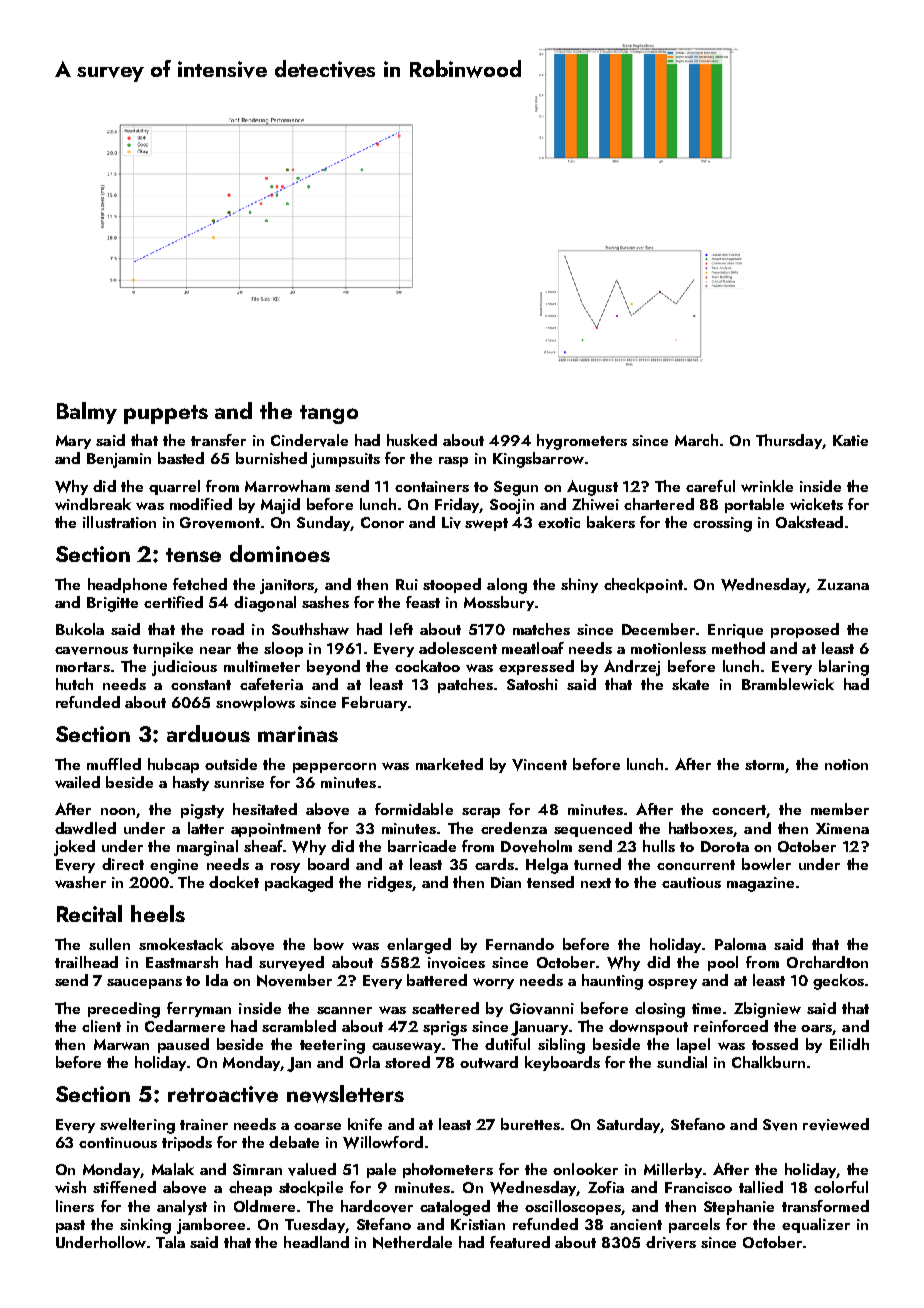 The image size is (924, 1308). I want to click on sprigs, so click(445, 1028).
